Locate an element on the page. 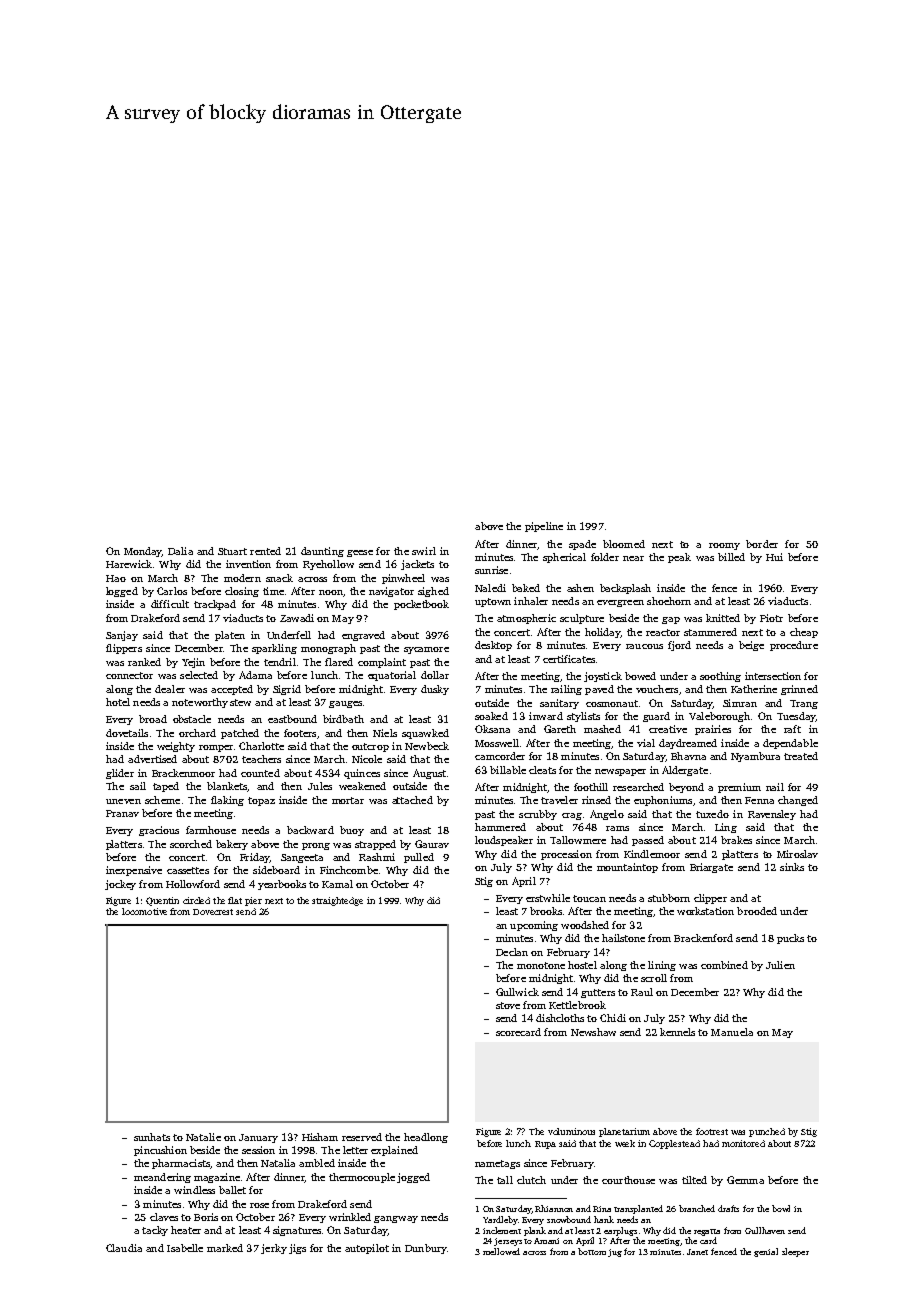 The image size is (924, 1308). dependable is located at coordinates (790, 744).
